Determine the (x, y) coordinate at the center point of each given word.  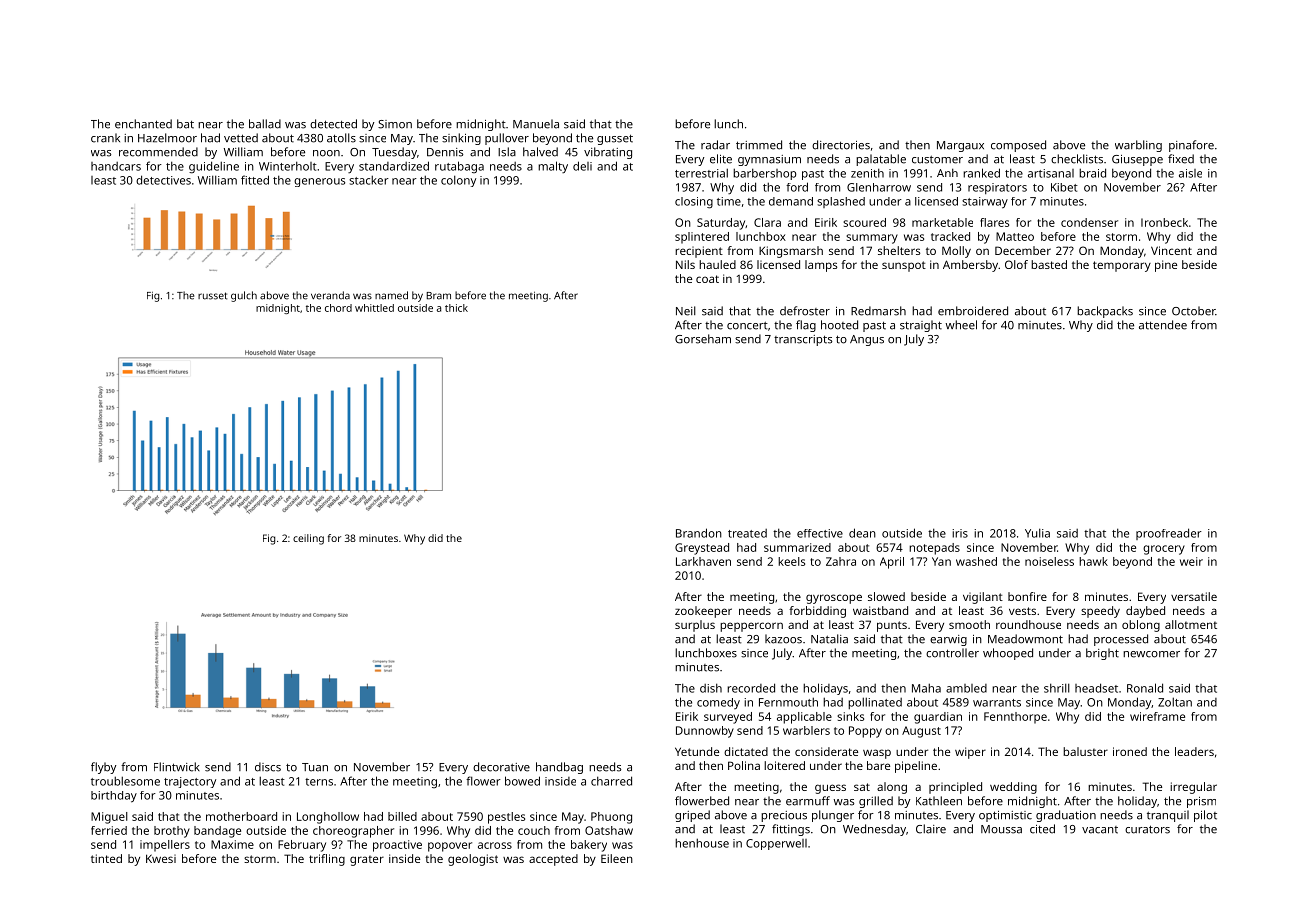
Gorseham (703, 339)
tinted (106, 858)
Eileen (617, 858)
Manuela (536, 124)
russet (212, 296)
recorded (751, 688)
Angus (867, 340)
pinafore (1191, 146)
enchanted (143, 124)
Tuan (315, 767)
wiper (970, 753)
